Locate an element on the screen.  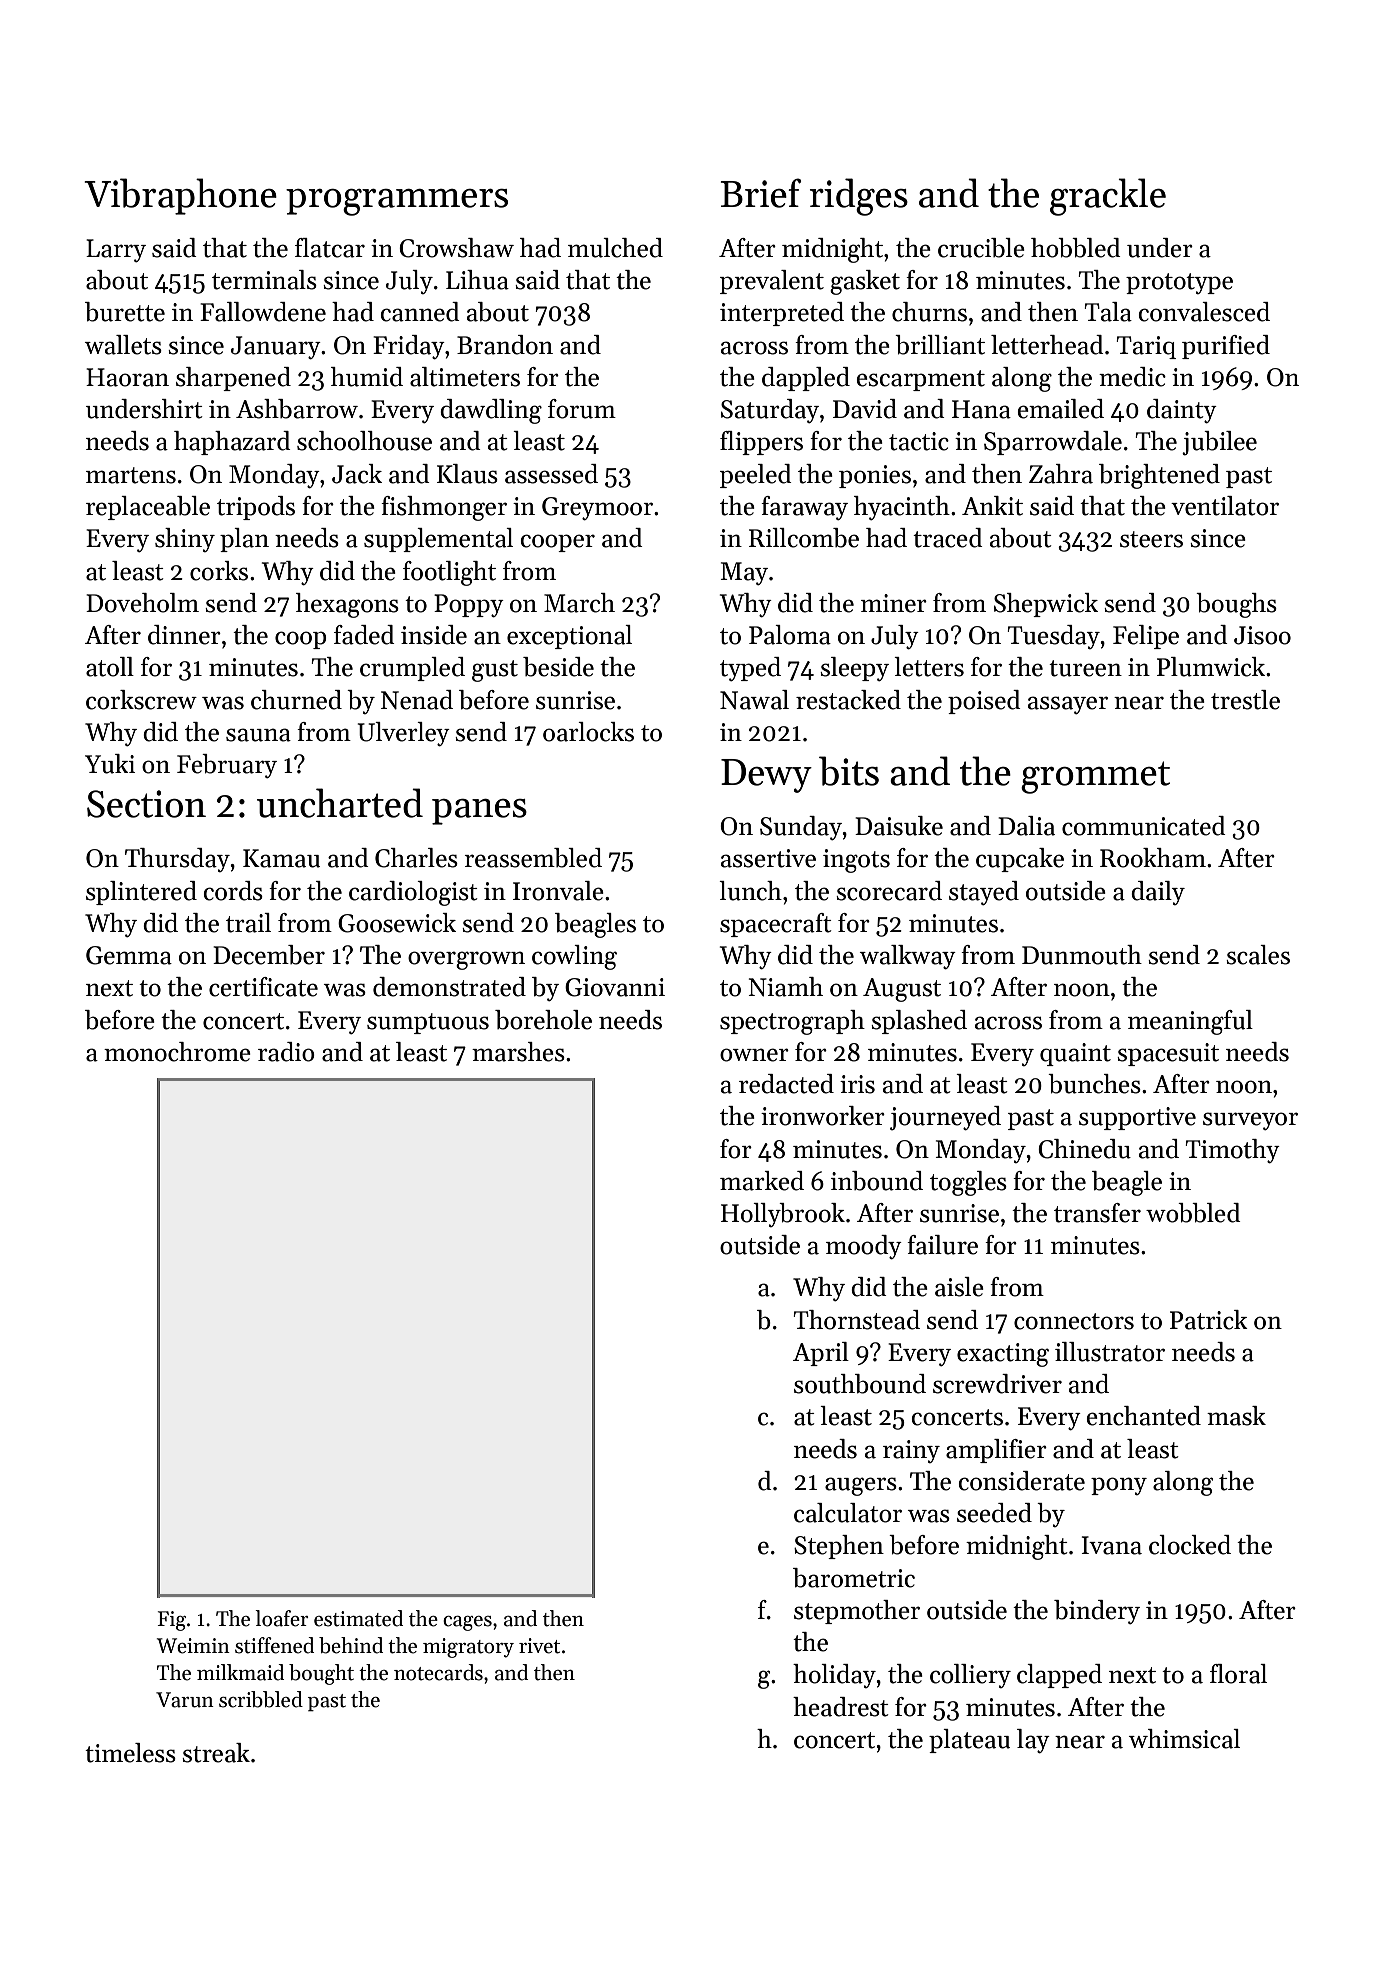
grackle is located at coordinates (1108, 197).
